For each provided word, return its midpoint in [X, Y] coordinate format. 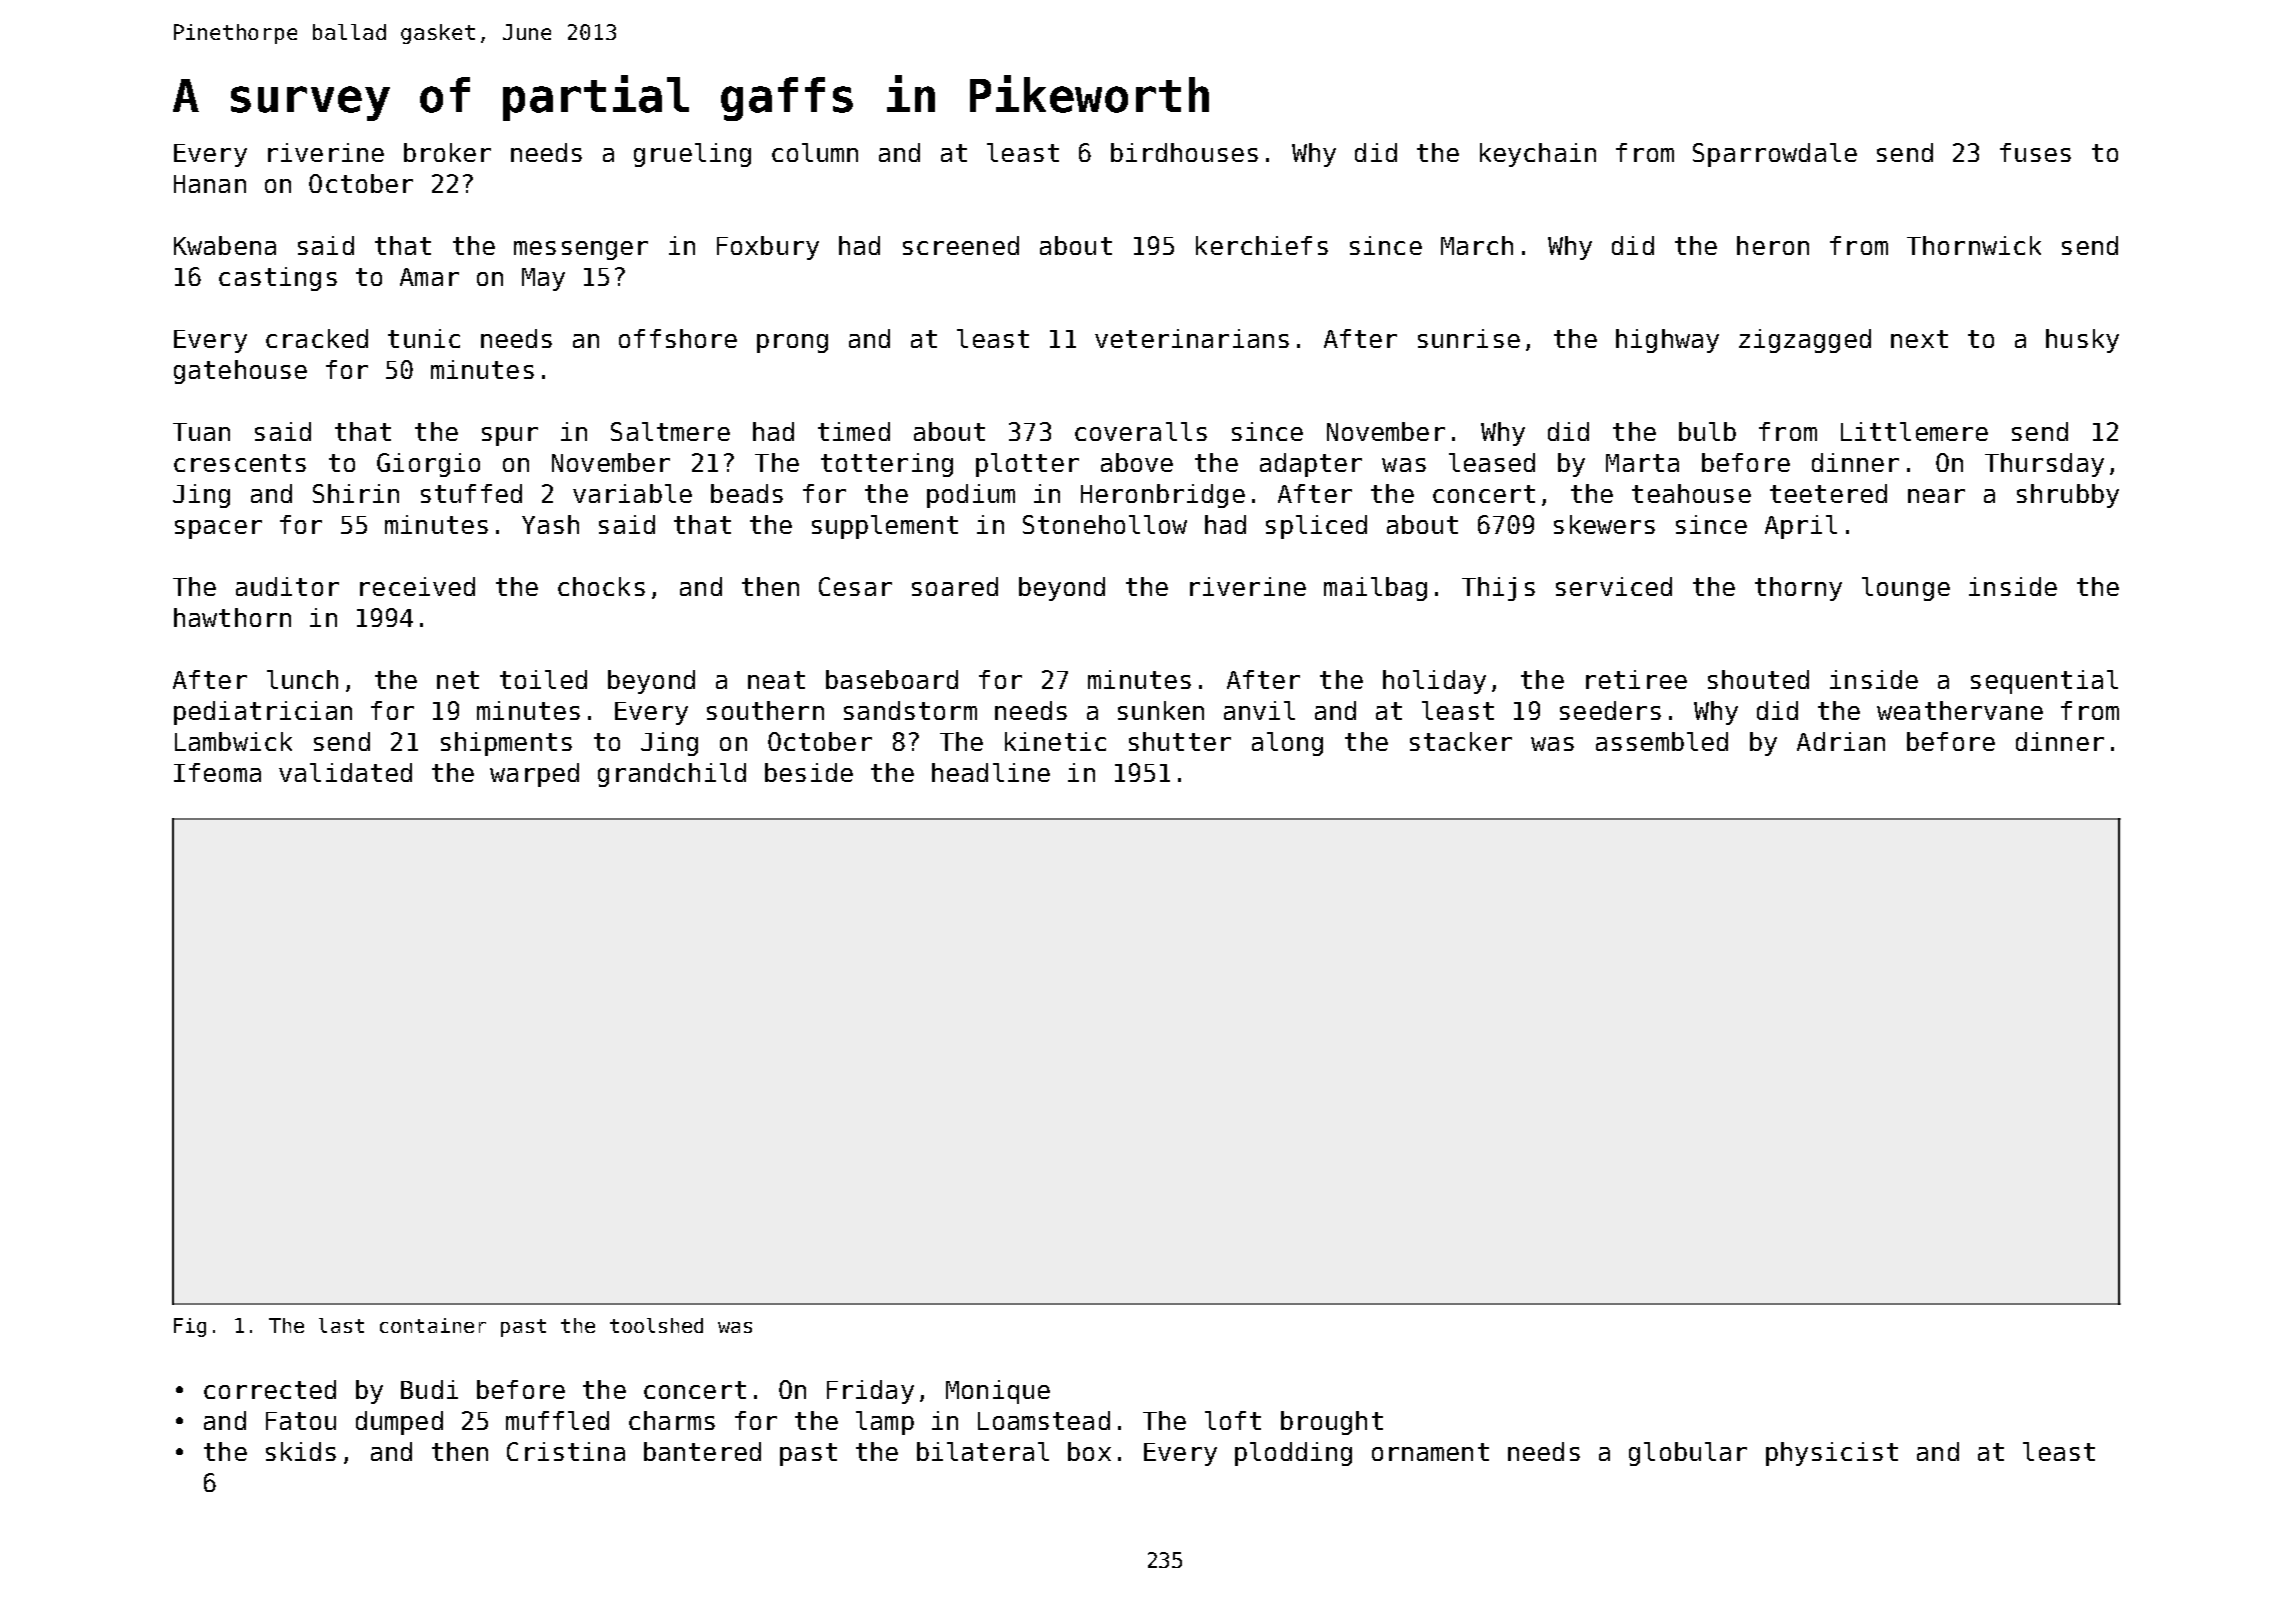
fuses [2035, 152]
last [341, 1325]
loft [1233, 1420]
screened [961, 245]
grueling [692, 155]
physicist [1832, 1454]
